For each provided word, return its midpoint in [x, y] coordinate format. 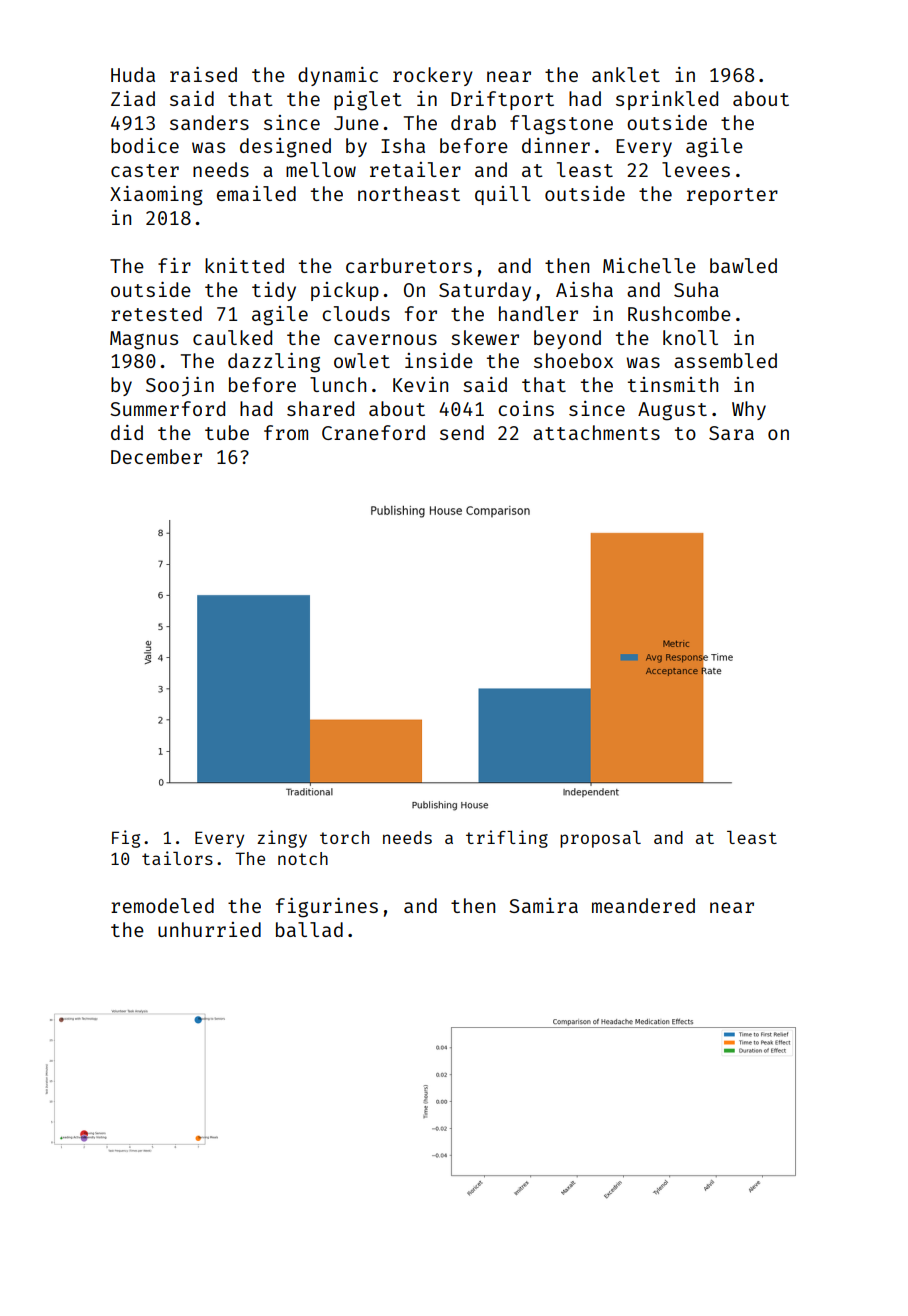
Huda [133, 74]
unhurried [209, 929]
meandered [643, 905]
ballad [309, 929]
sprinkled [667, 100]
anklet [626, 74]
